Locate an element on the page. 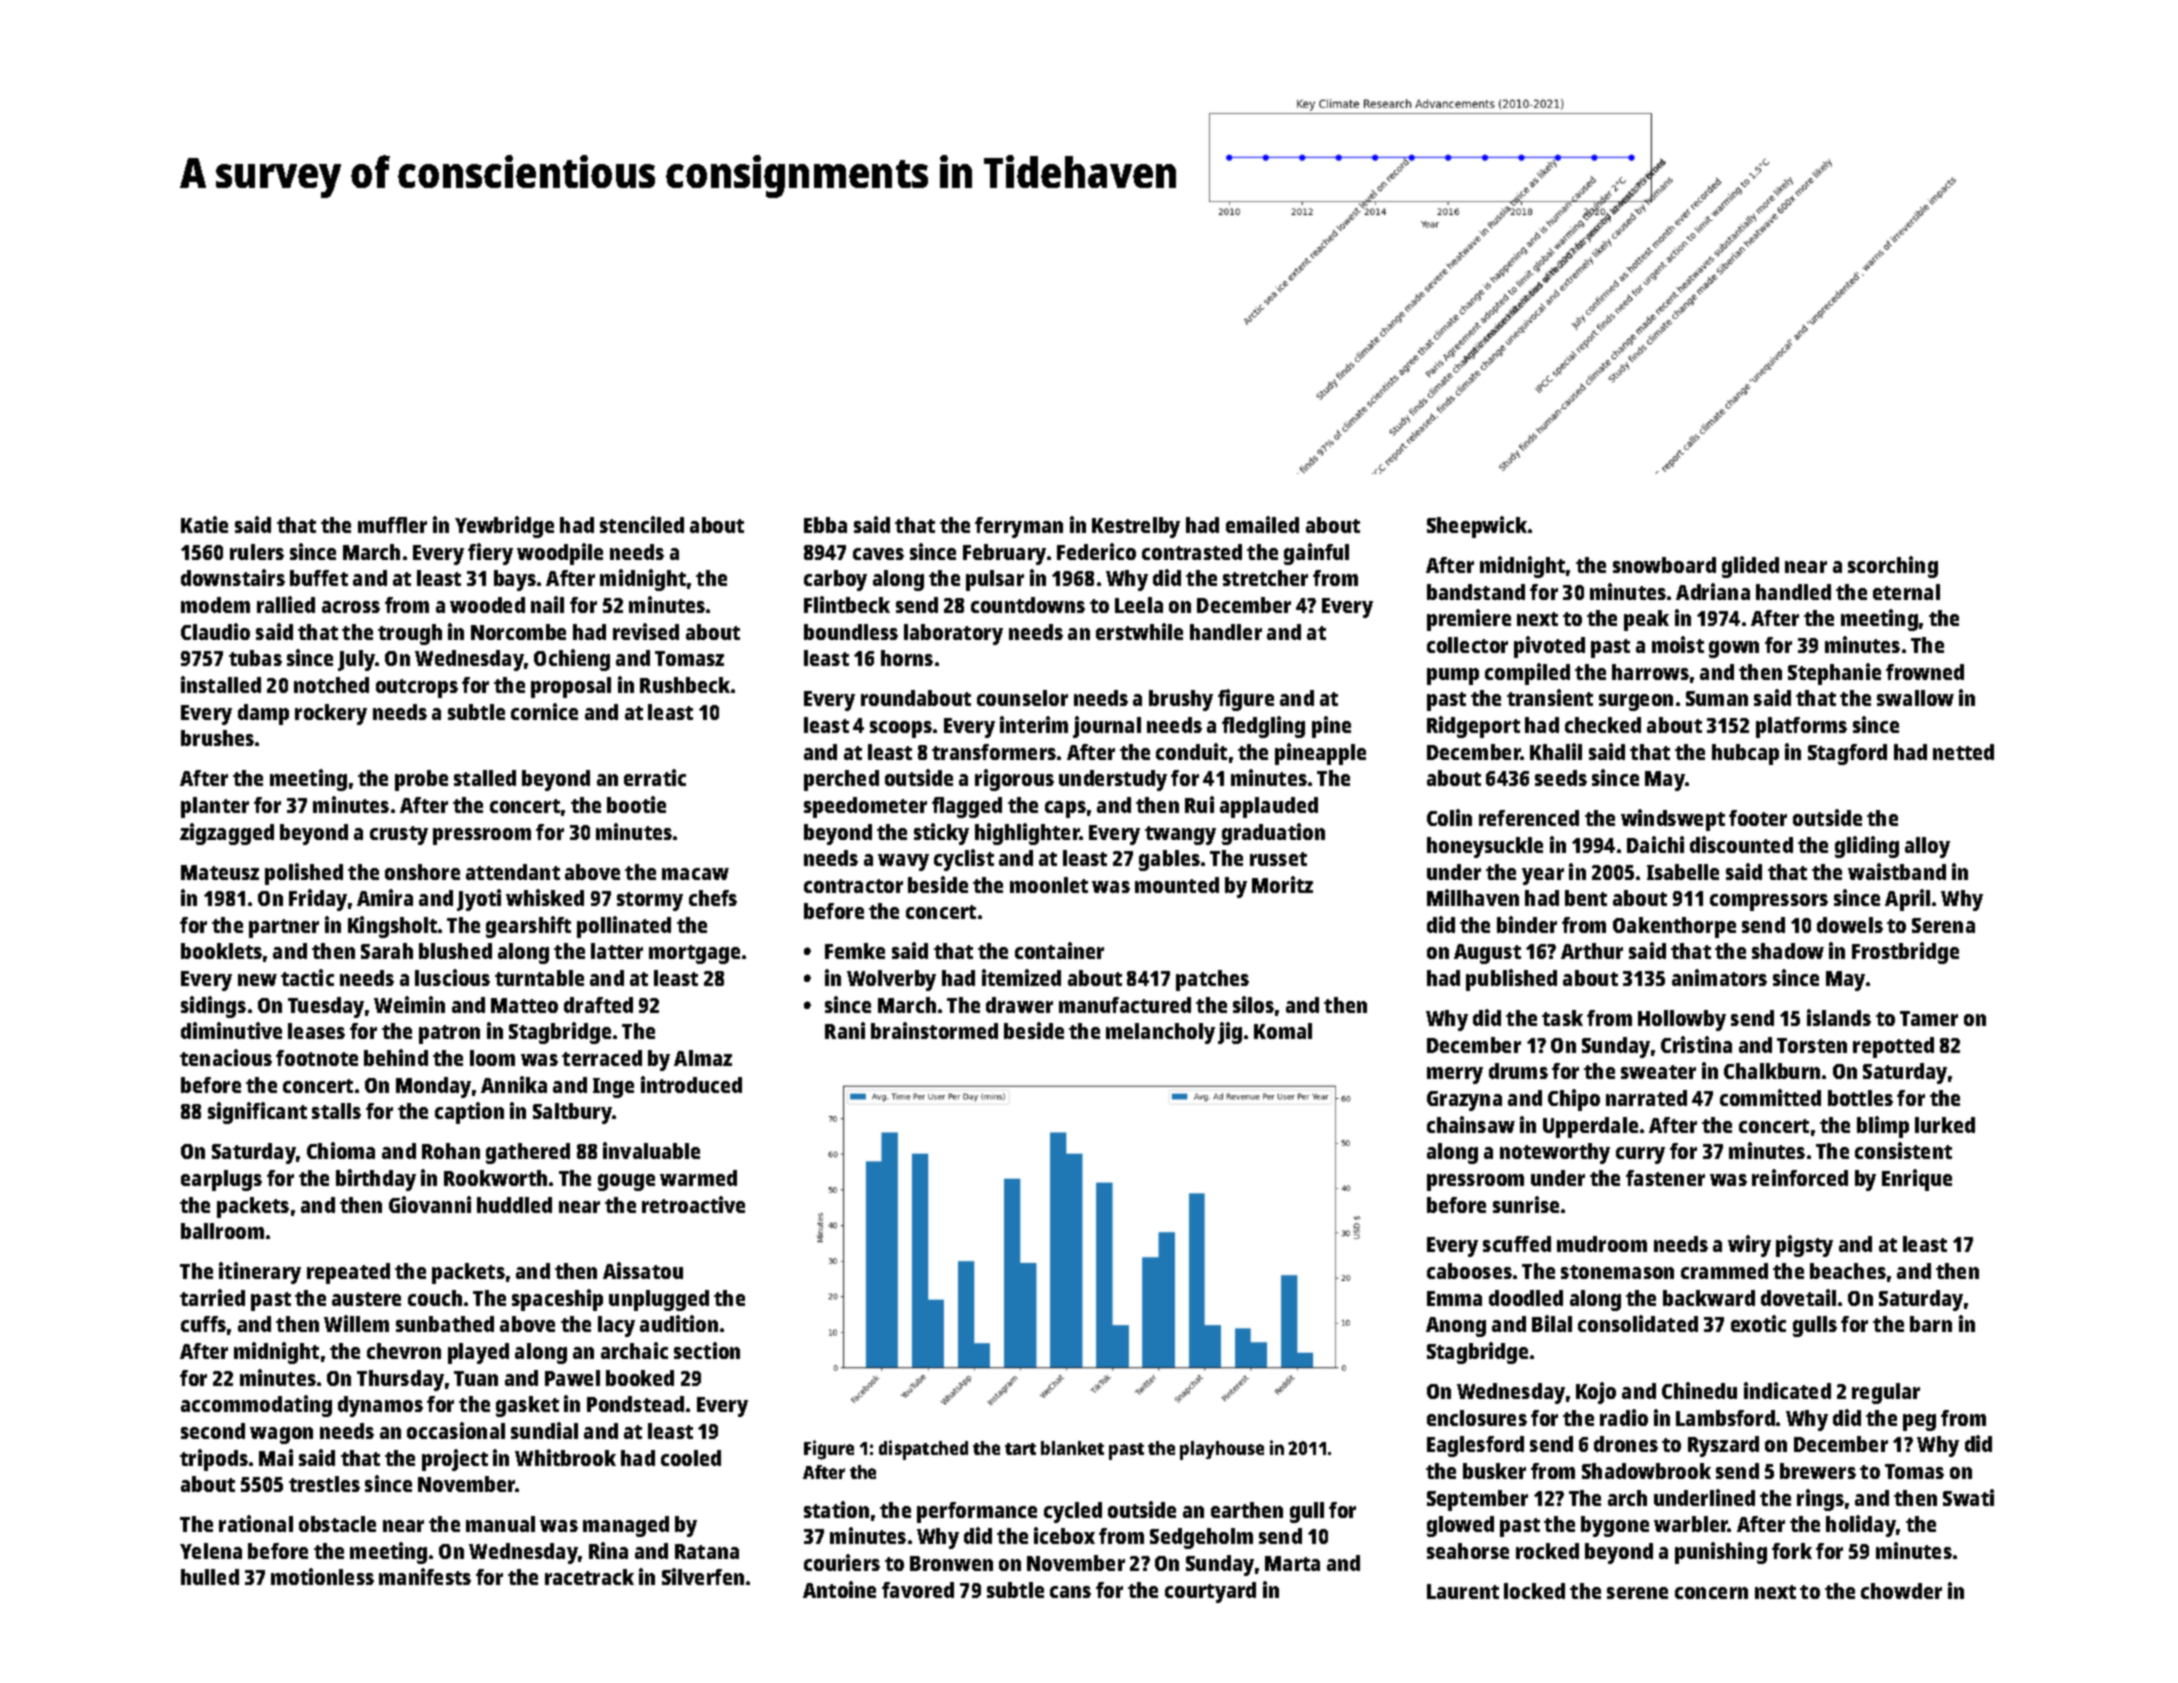  contractor is located at coordinates (853, 886).
